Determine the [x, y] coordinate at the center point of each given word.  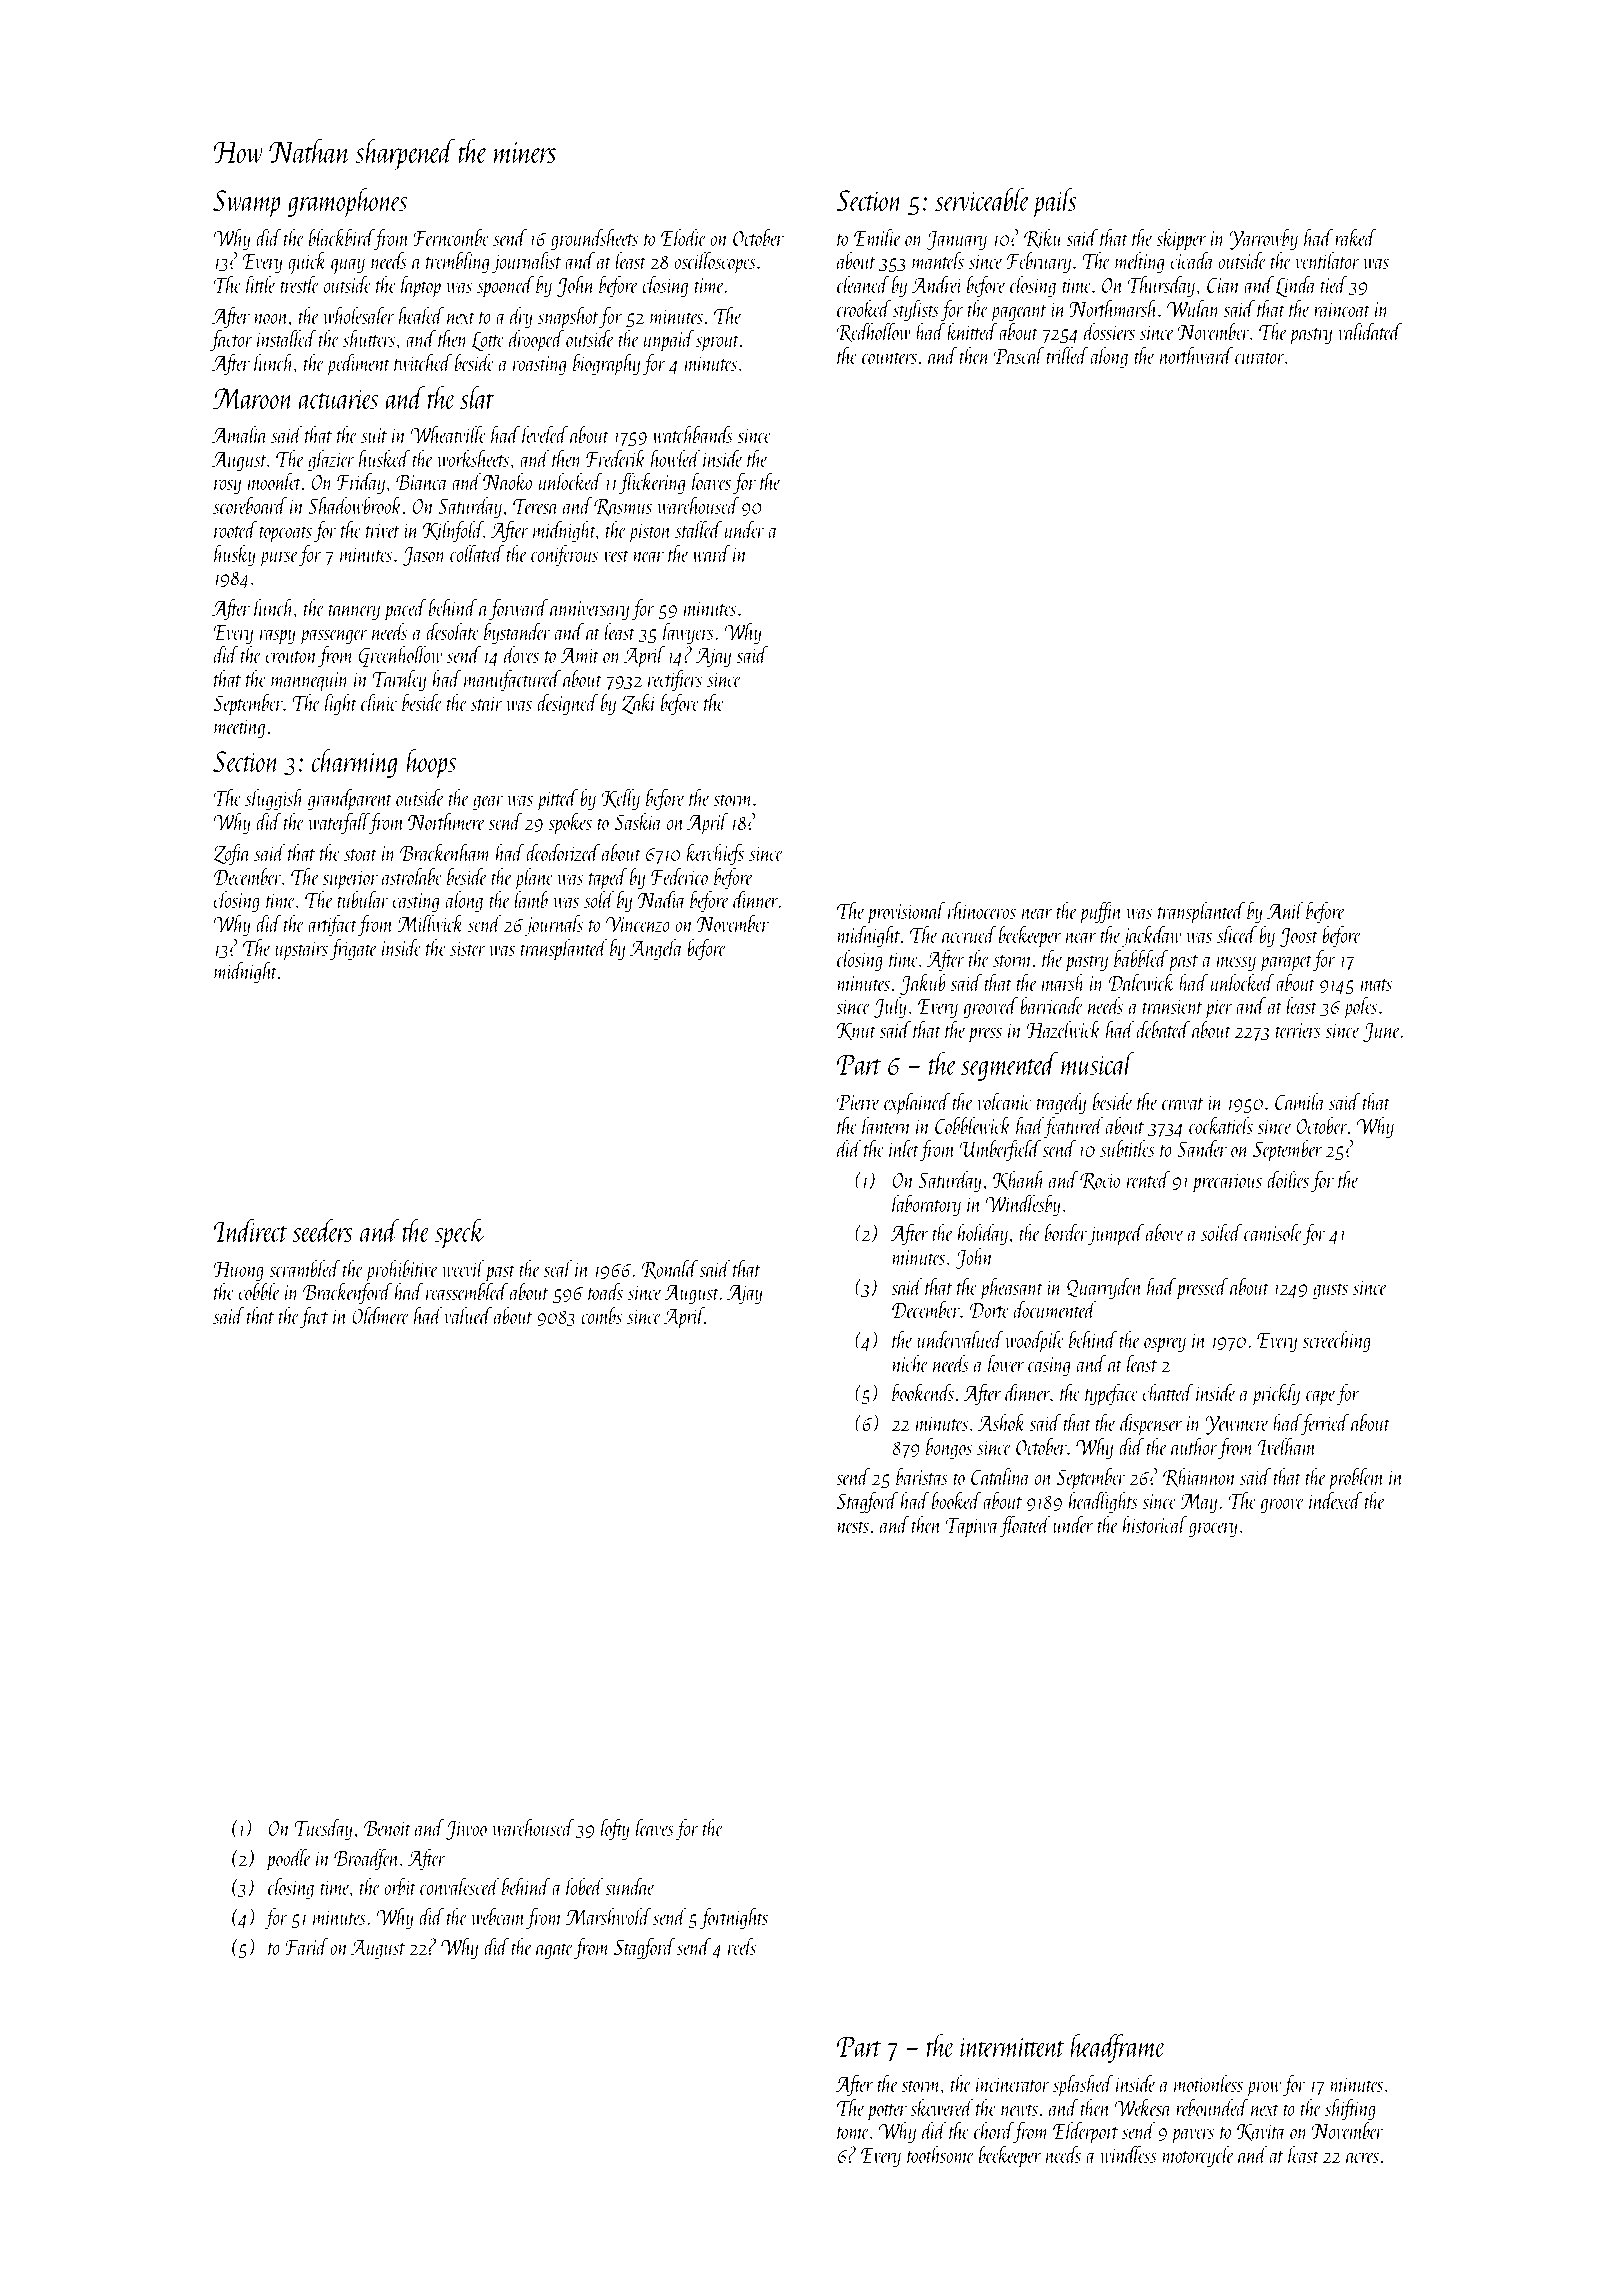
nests [853, 1527]
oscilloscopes [715, 262]
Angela [656, 949]
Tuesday [323, 1829]
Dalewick [1142, 982]
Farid [306, 1946]
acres [1362, 2157]
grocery [1213, 1530]
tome [853, 2133]
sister [467, 948]
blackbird [341, 237]
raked [1355, 237]
